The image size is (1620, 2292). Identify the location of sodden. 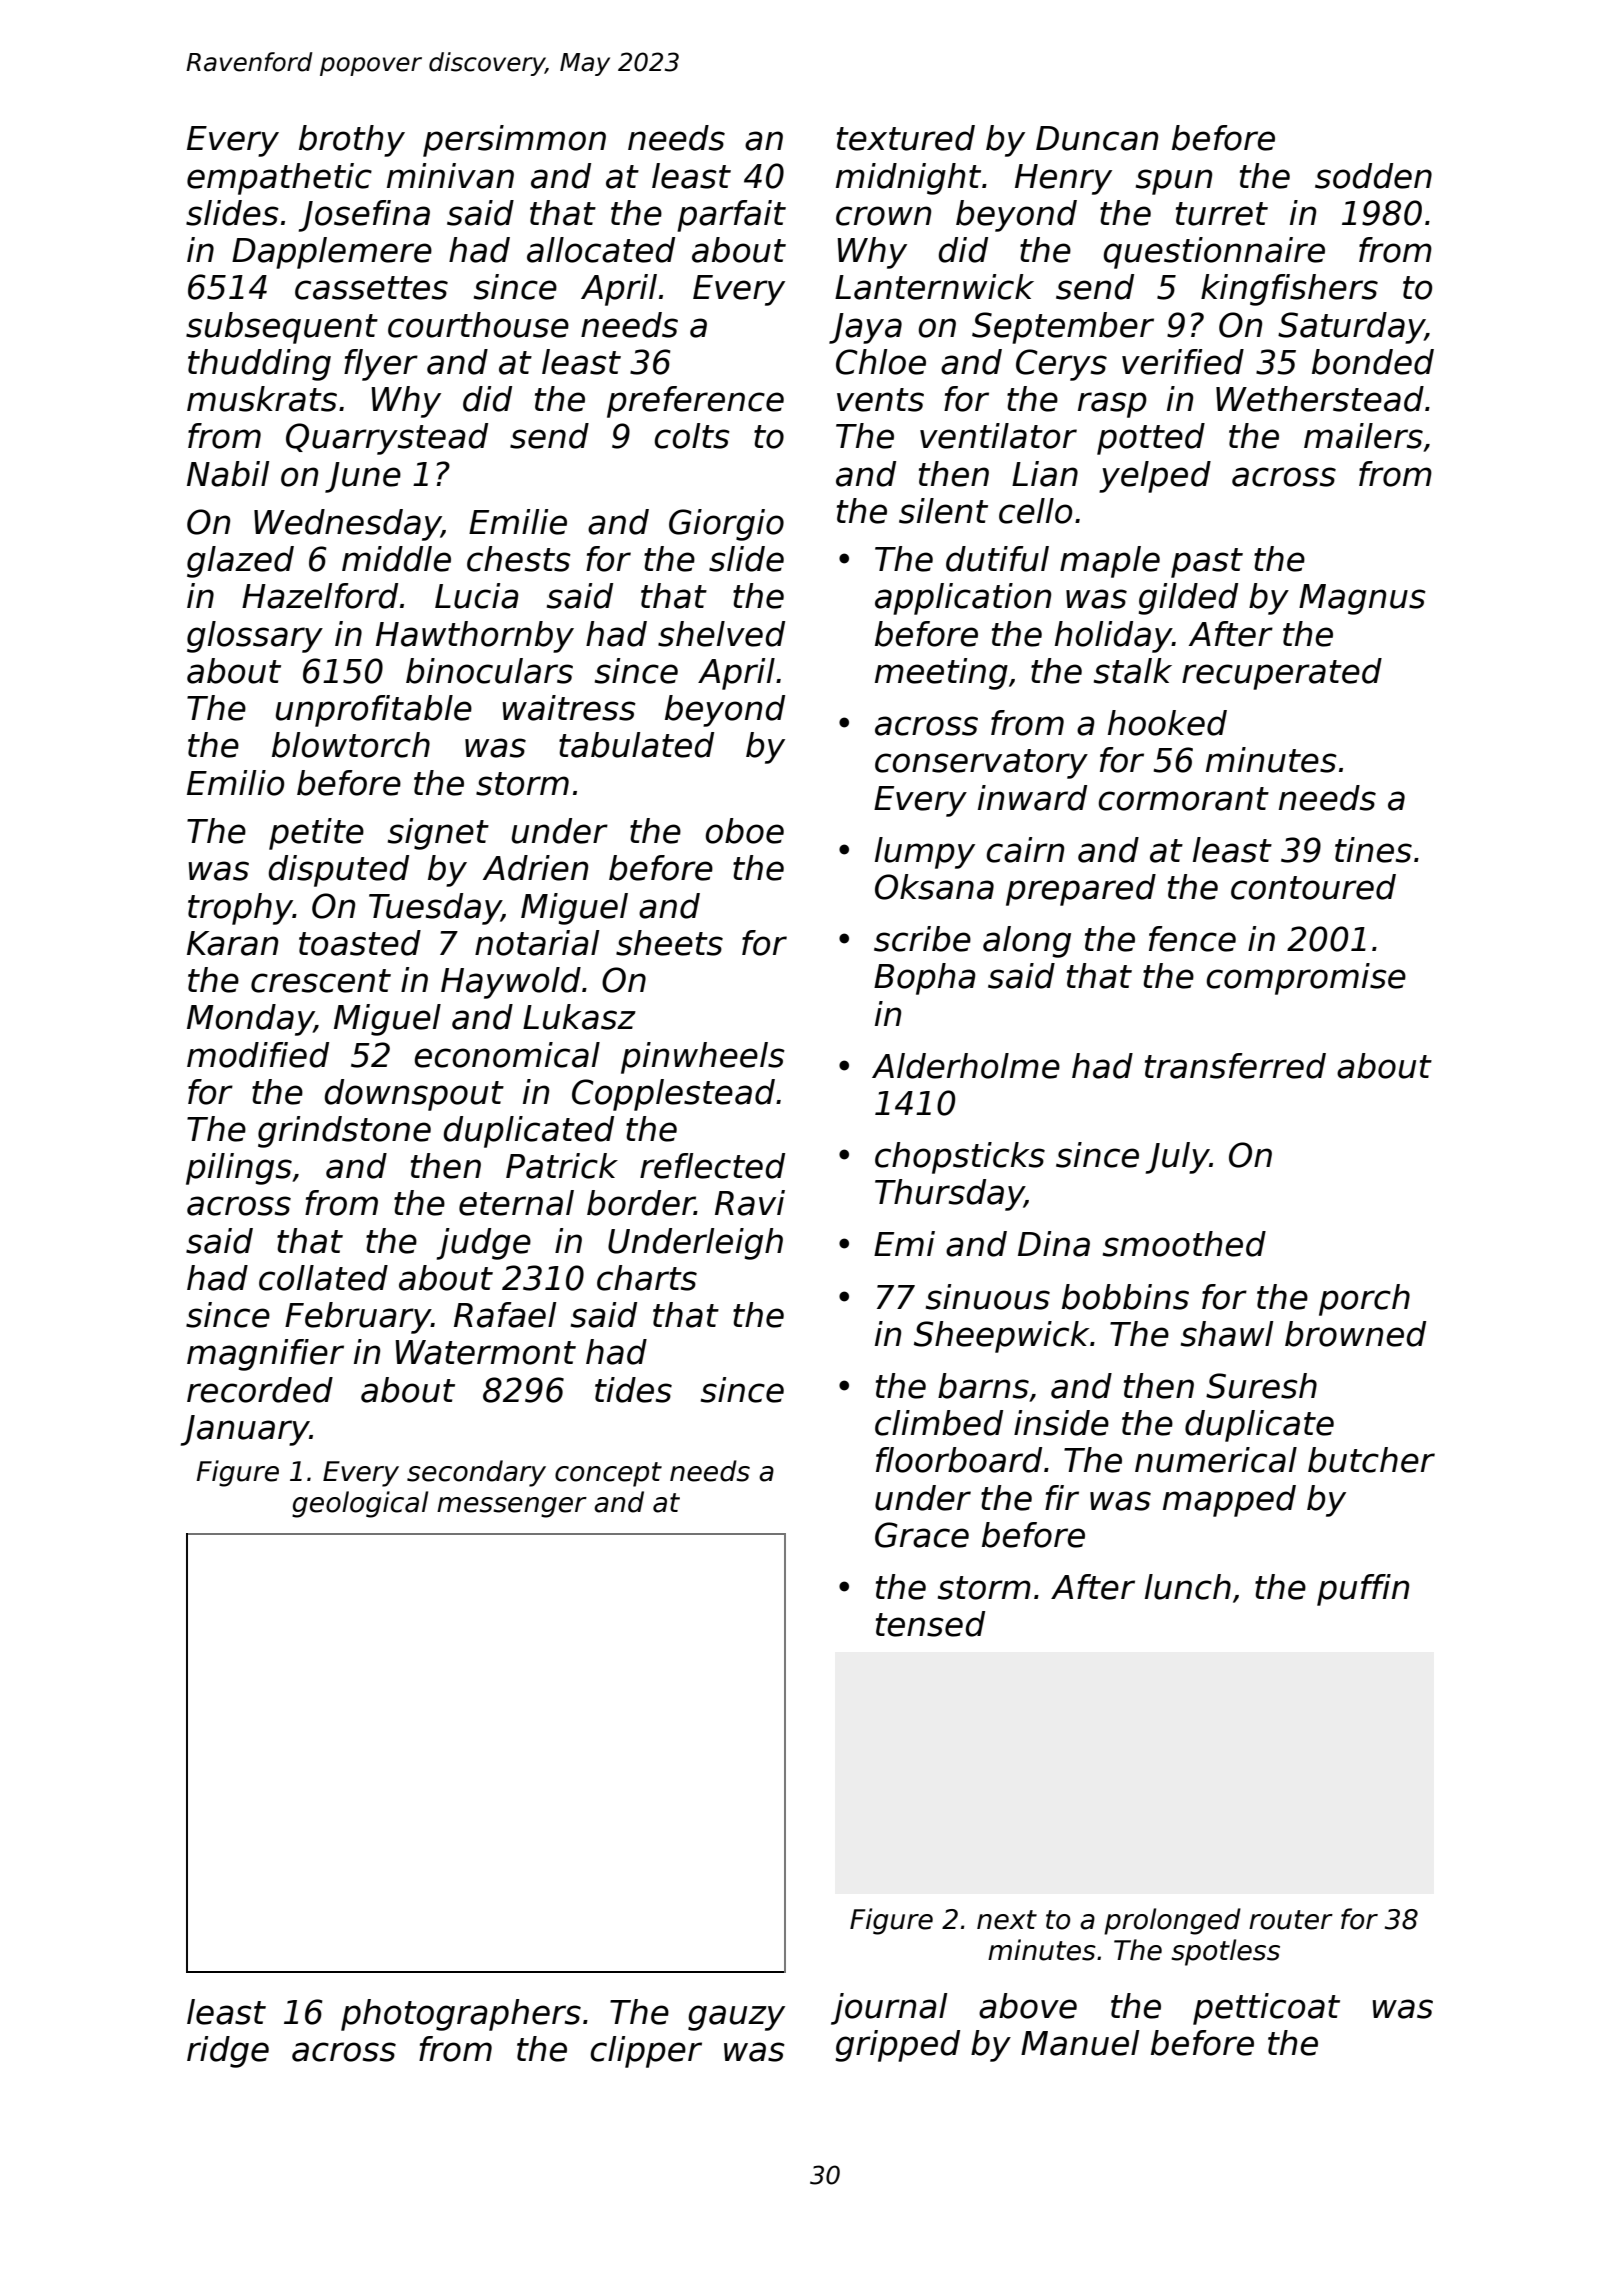
(1373, 176).
